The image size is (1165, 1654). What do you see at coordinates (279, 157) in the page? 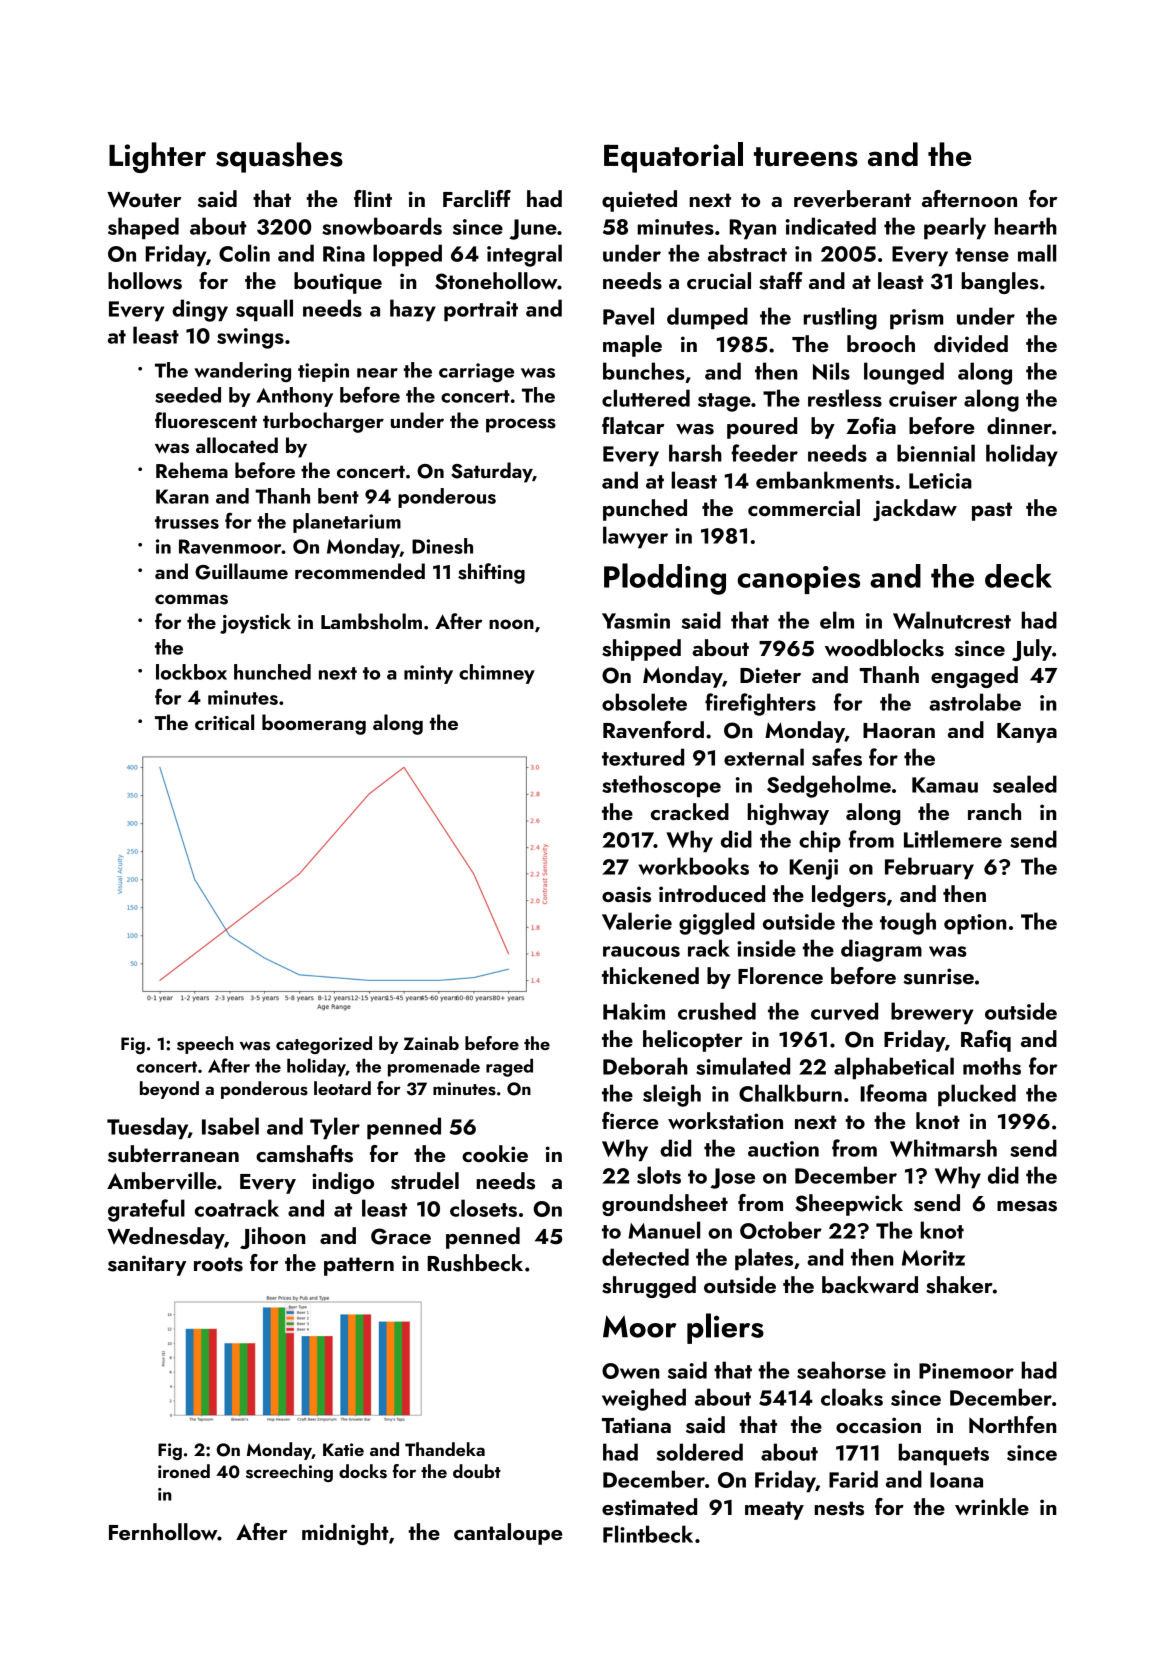
I see `squashes` at bounding box center [279, 157].
